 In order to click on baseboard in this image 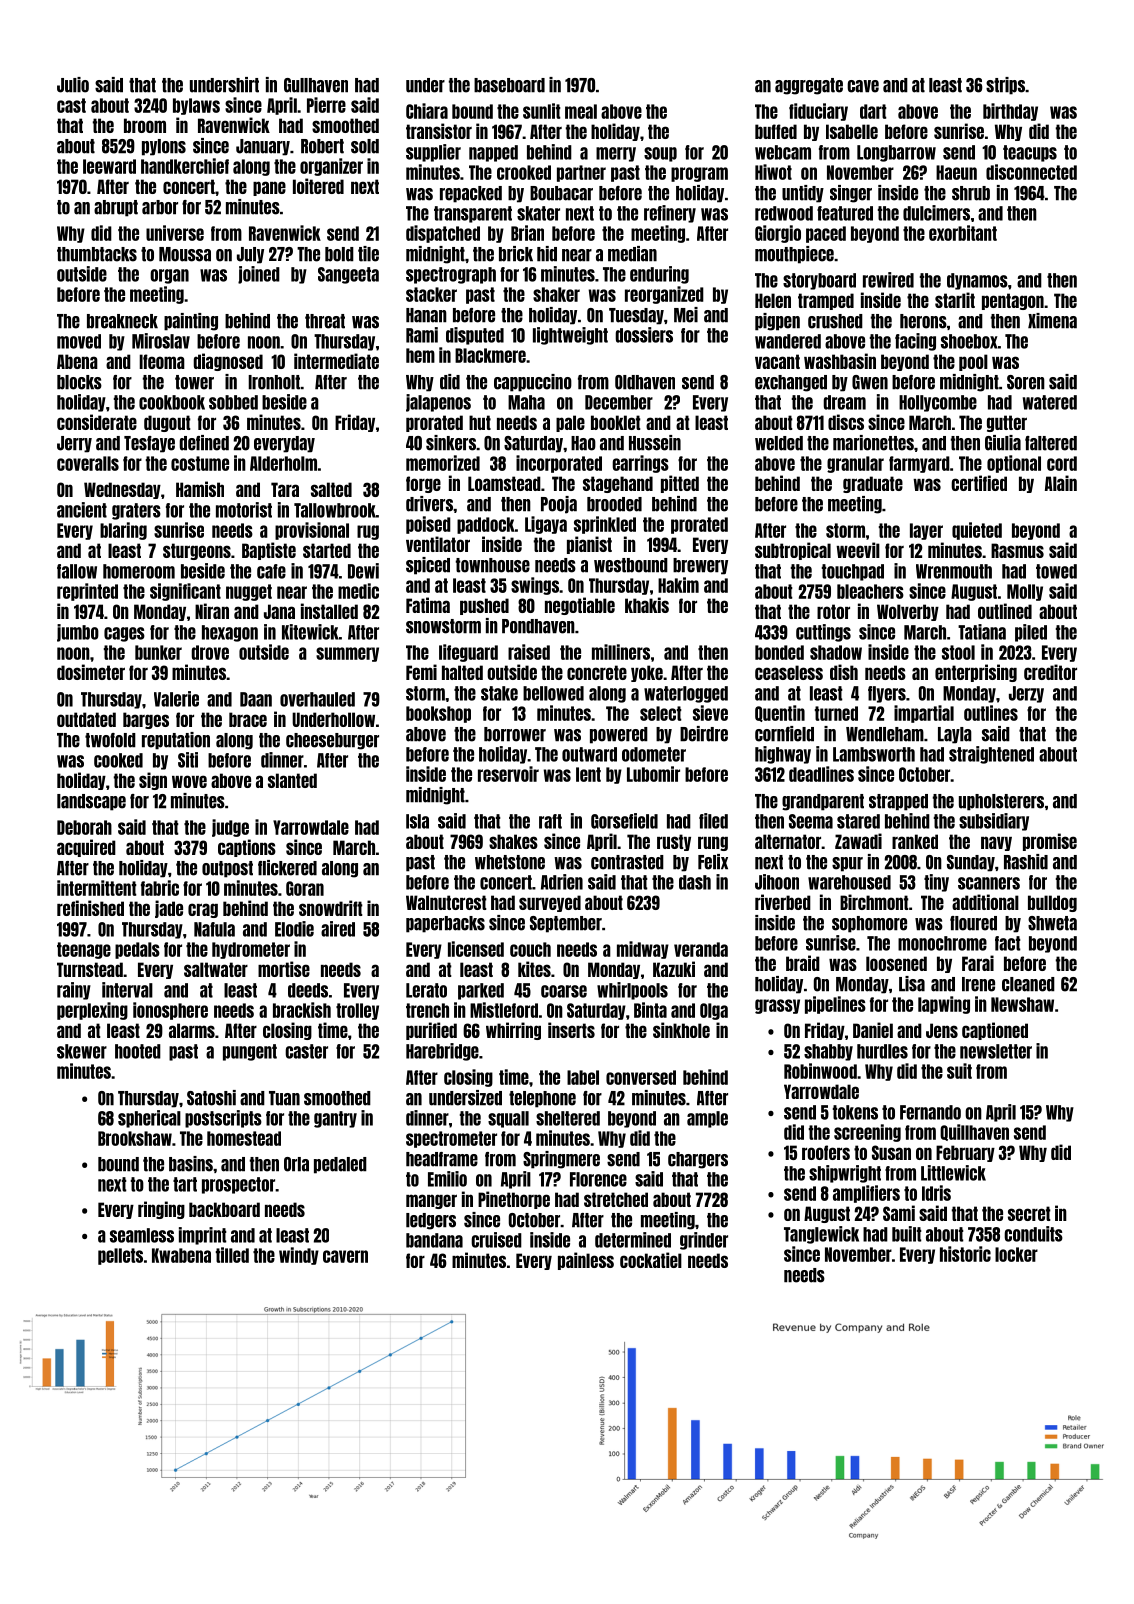, I will do `click(509, 85)`.
